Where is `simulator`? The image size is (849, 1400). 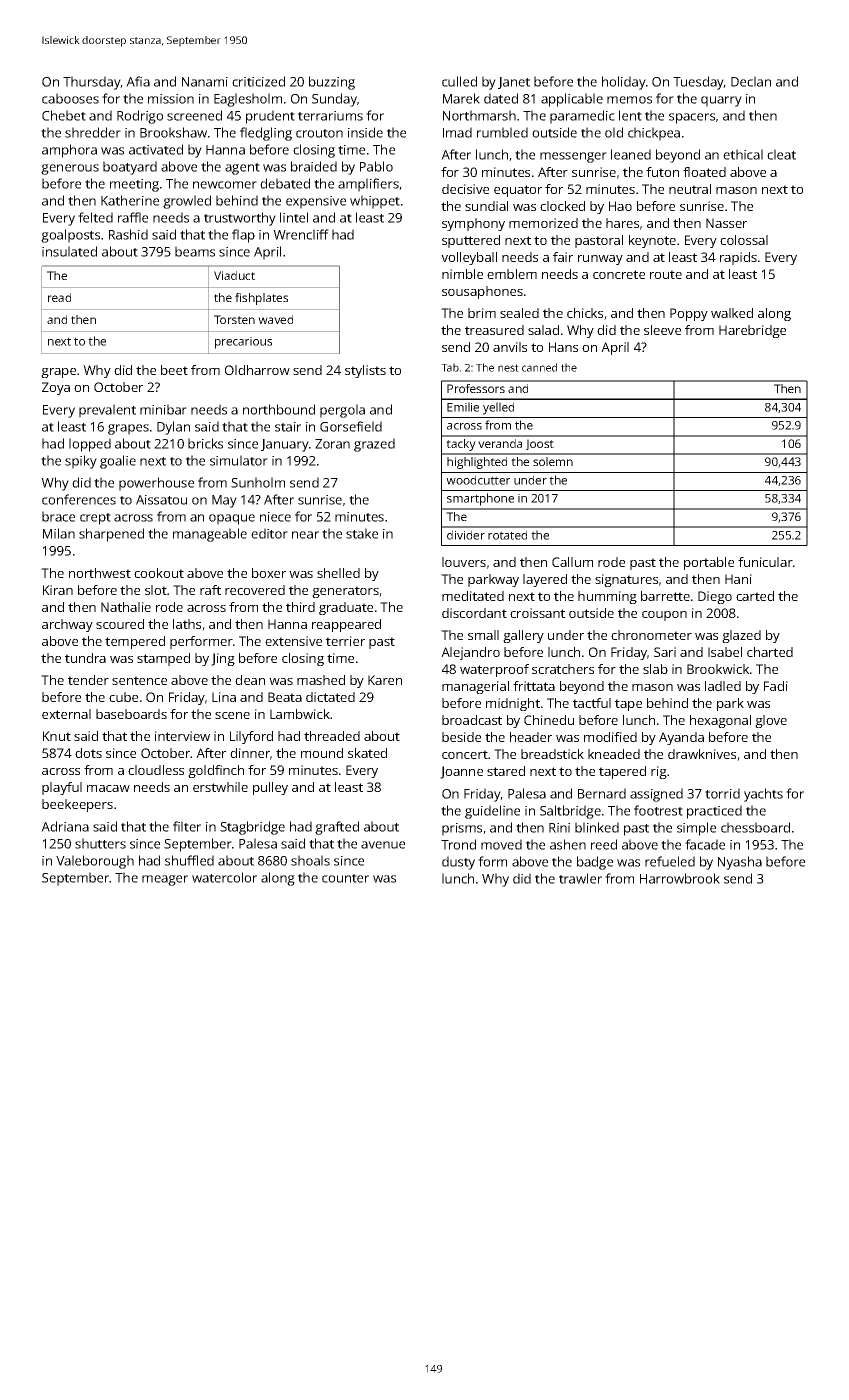
simulator is located at coordinates (239, 460).
